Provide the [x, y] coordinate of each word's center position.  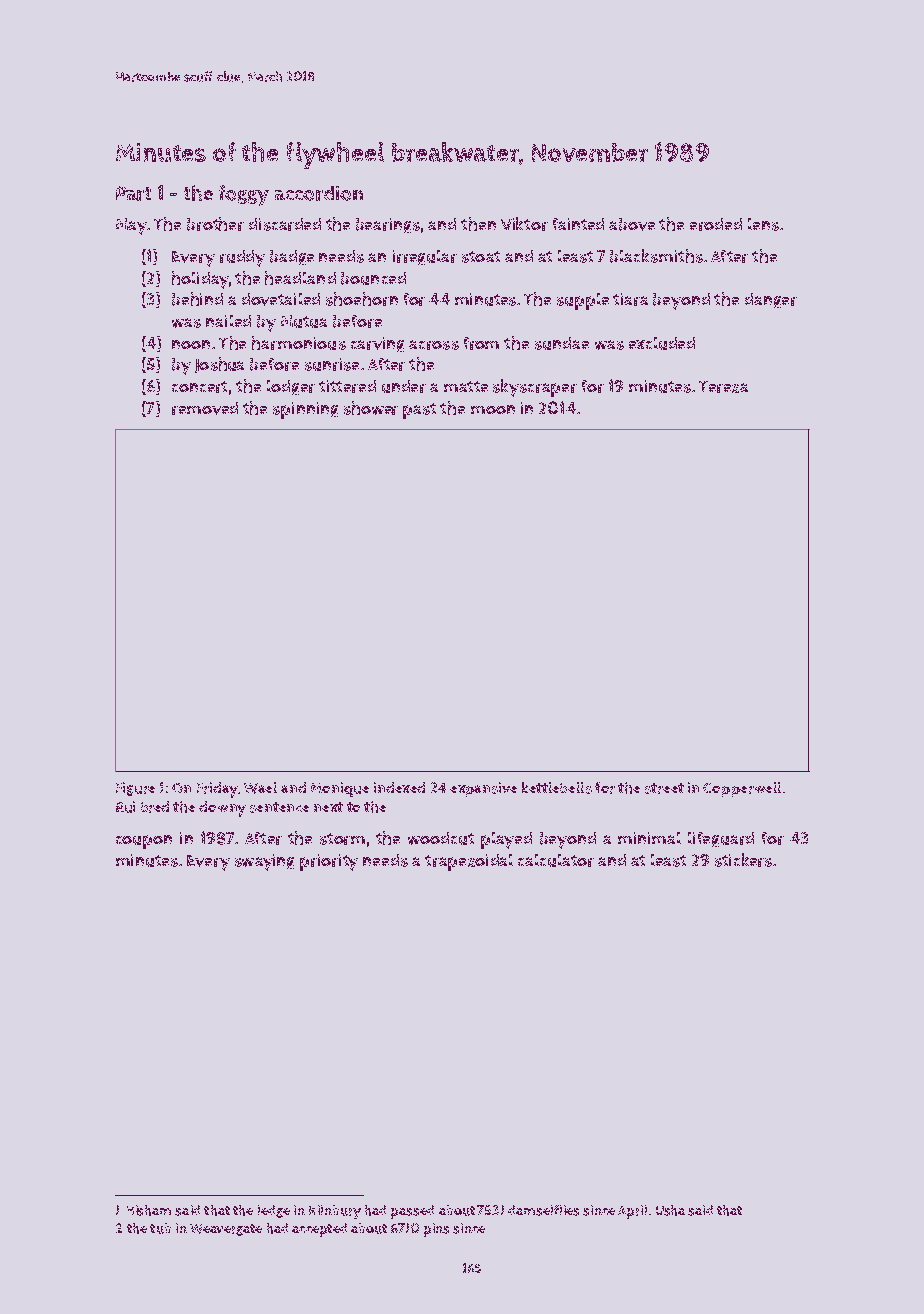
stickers [743, 860]
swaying [264, 862]
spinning [305, 410]
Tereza [723, 387]
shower [371, 408]
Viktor [524, 224]
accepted [319, 1230]
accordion [319, 193]
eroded [716, 224]
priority [329, 862]
